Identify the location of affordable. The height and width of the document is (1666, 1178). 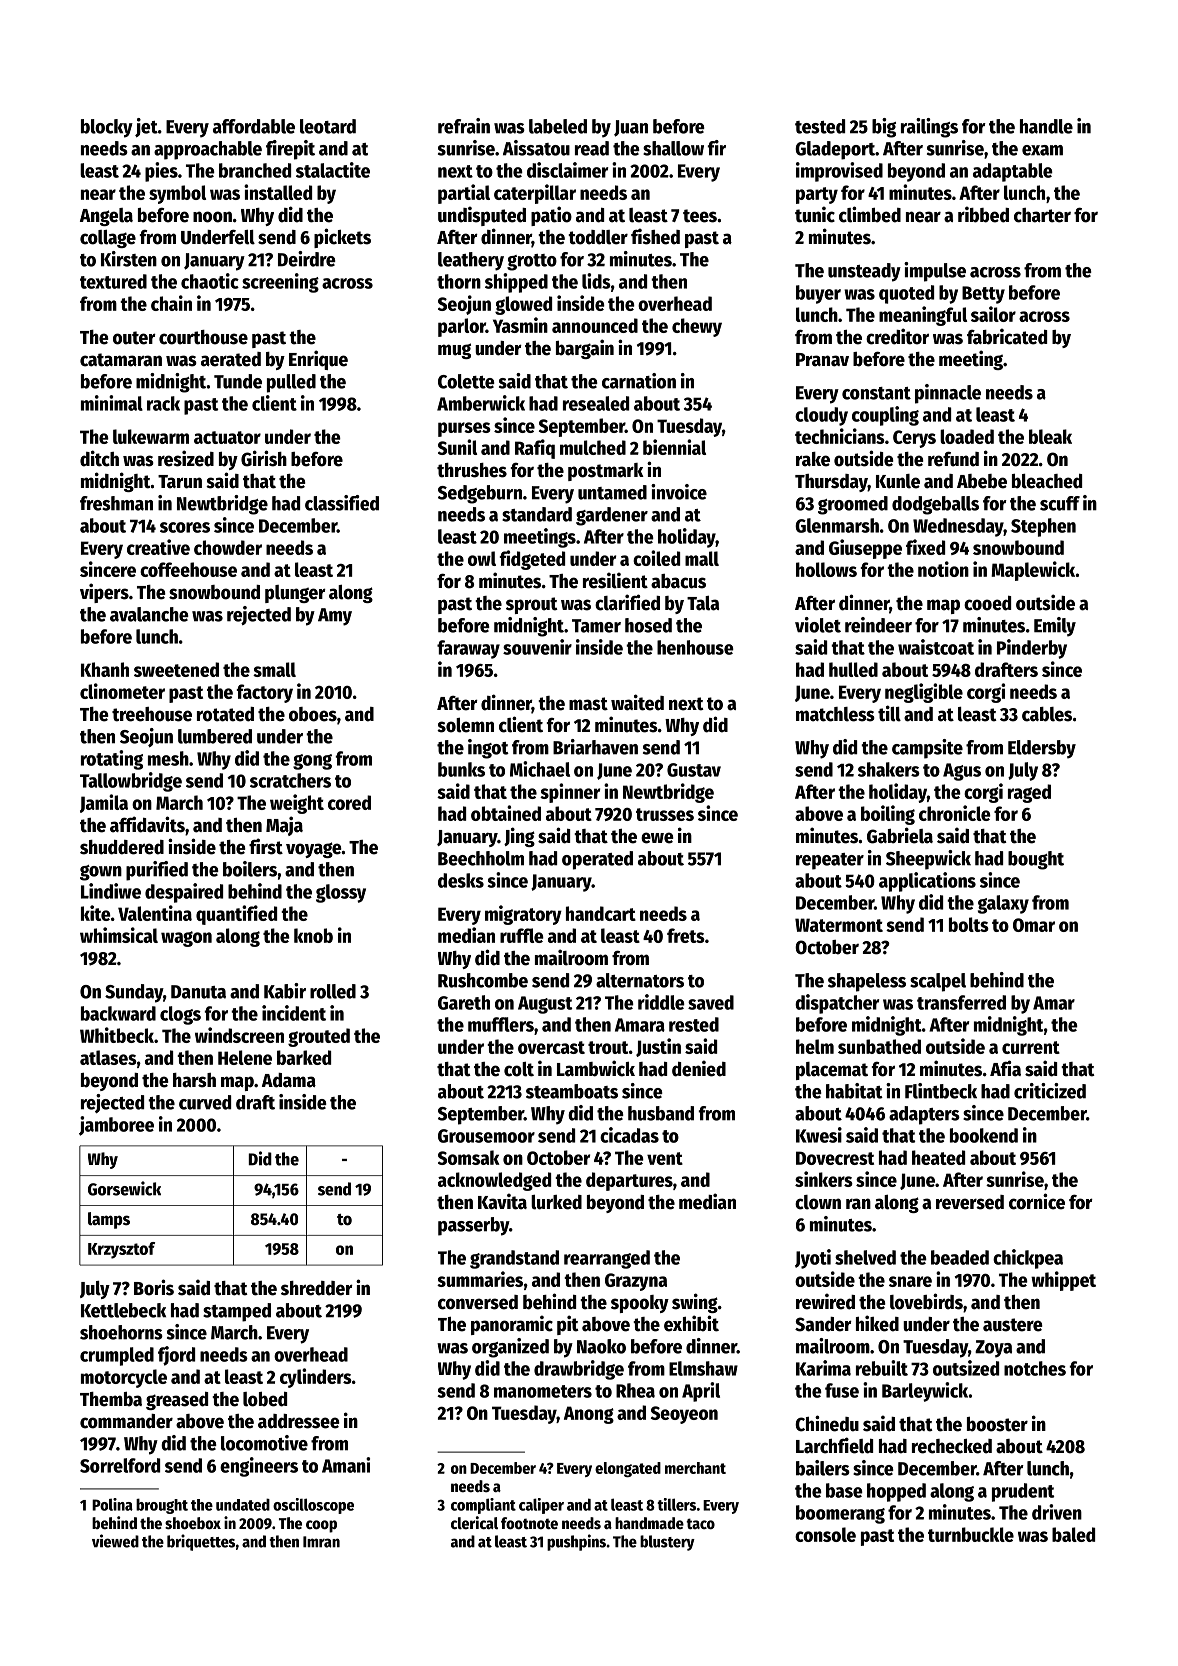
(254, 126).
